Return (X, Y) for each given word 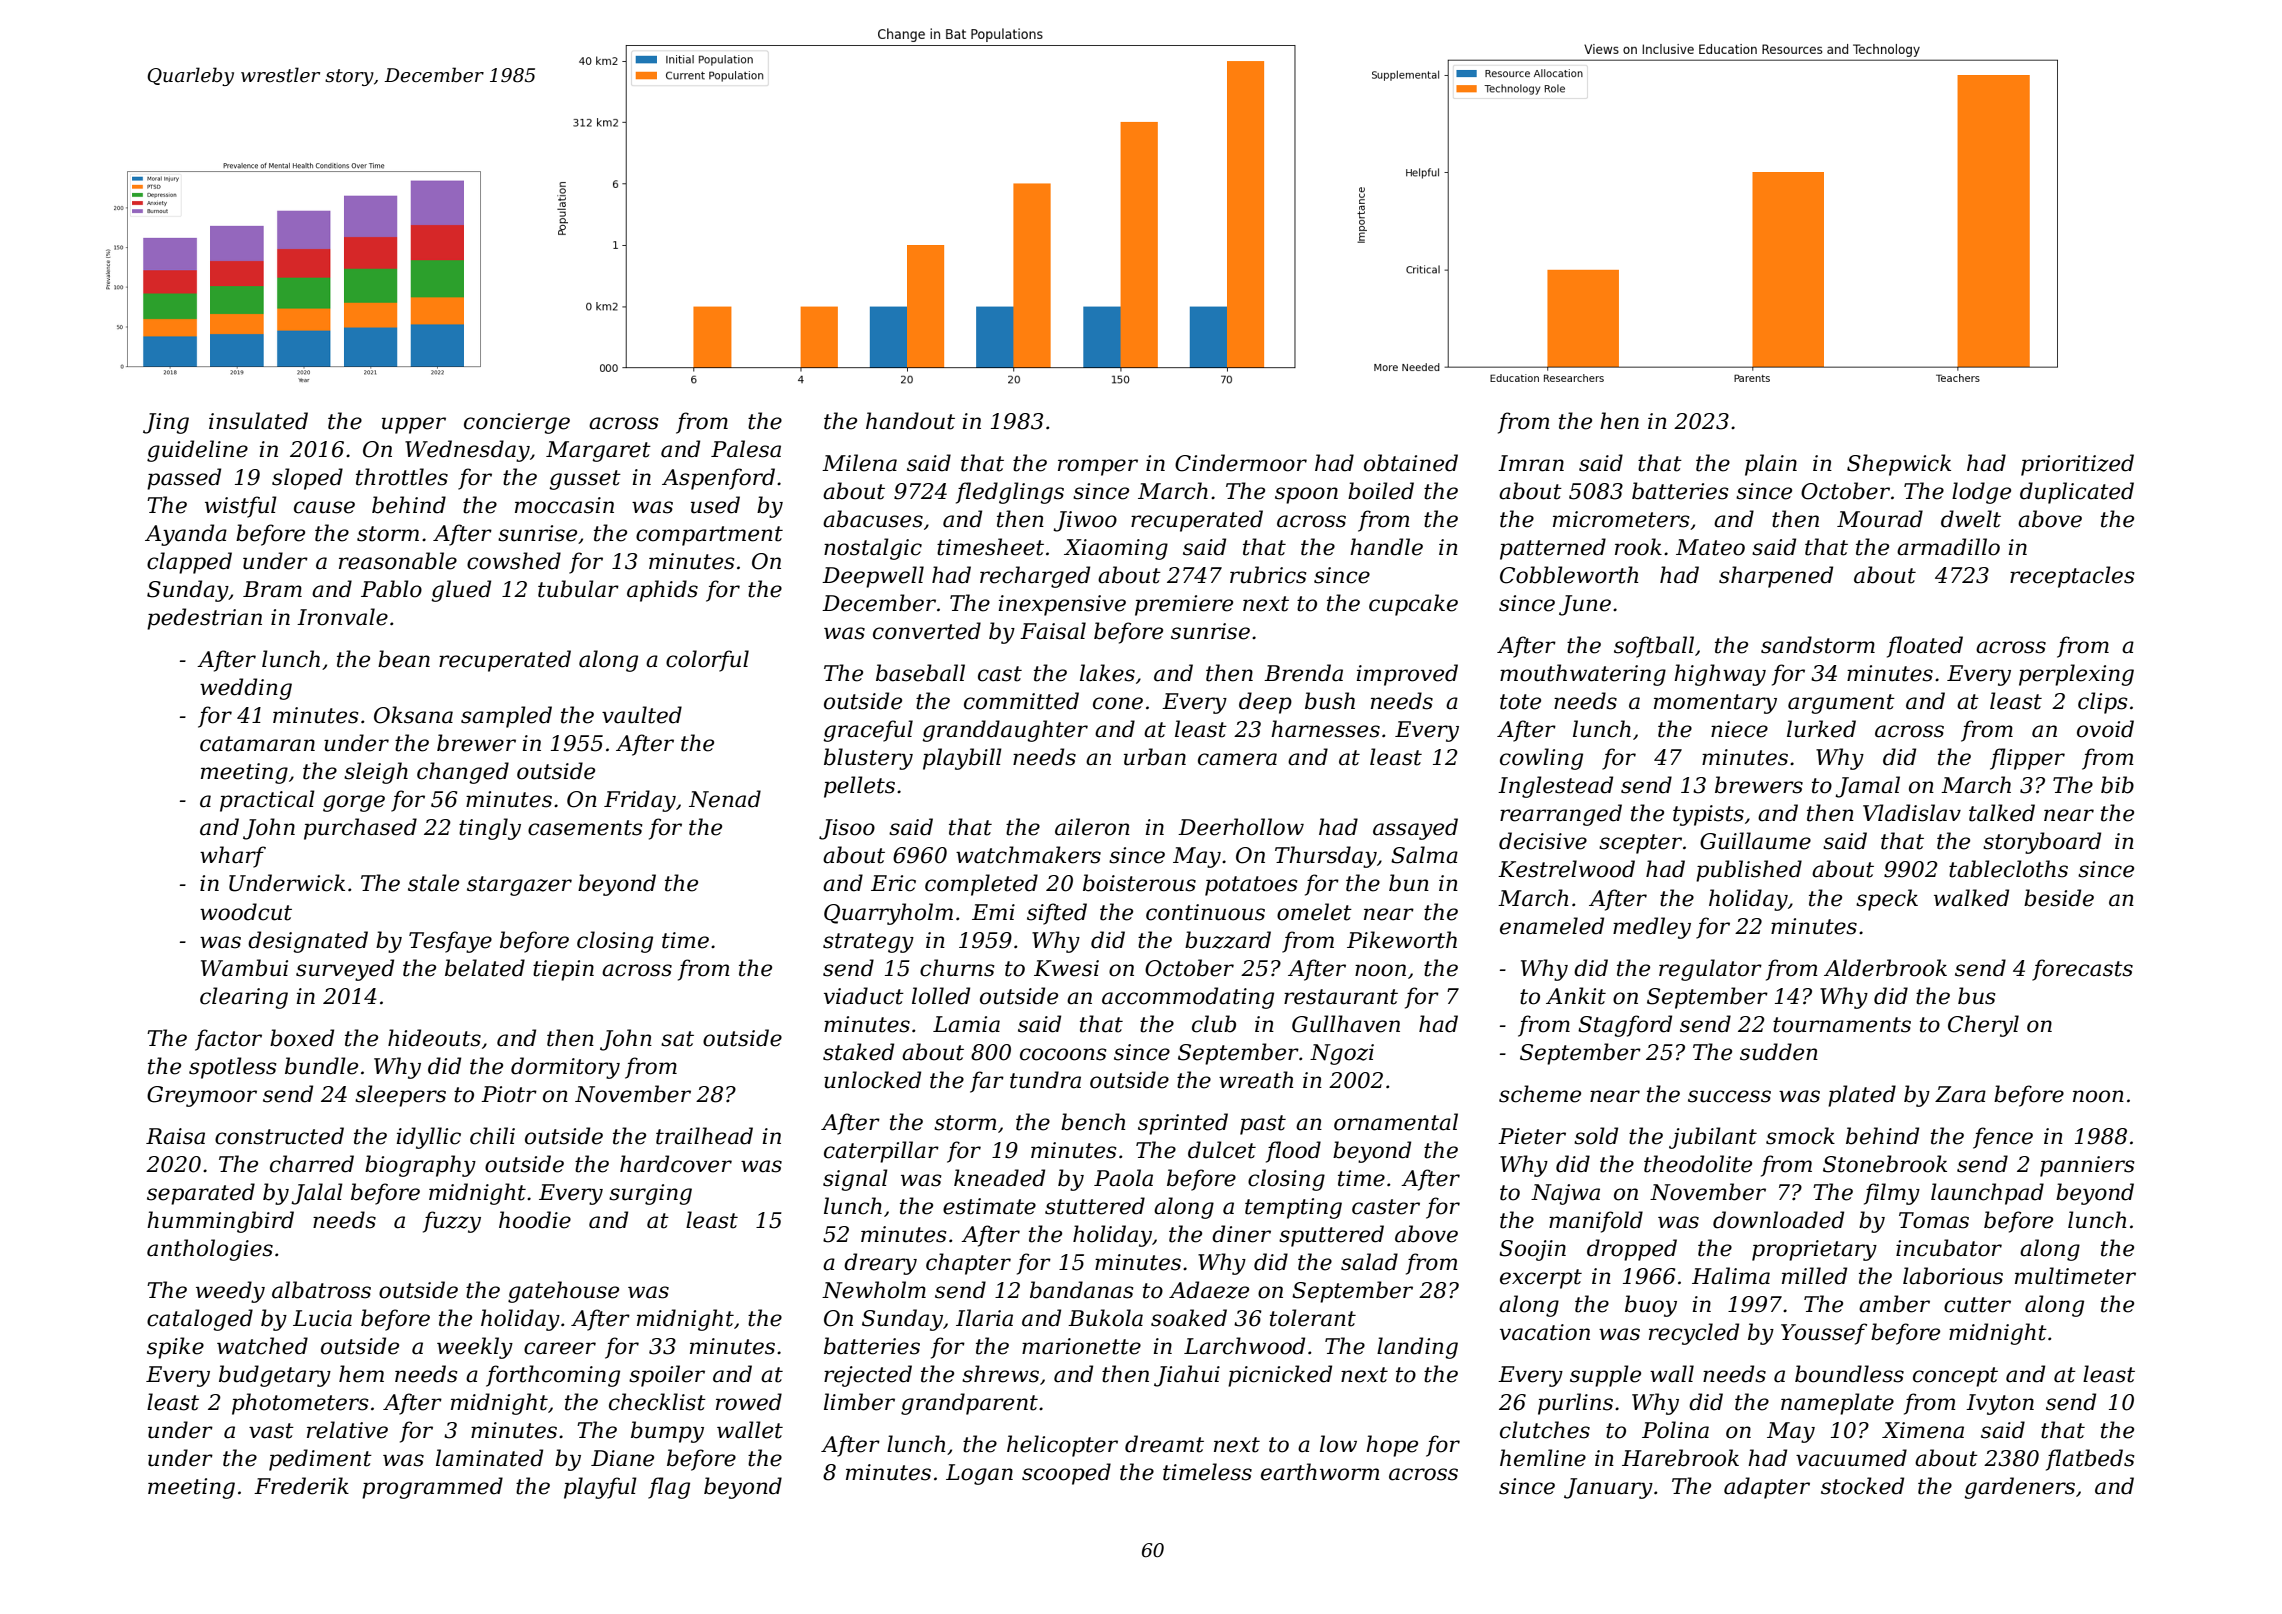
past (1263, 1125)
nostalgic (873, 549)
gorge (354, 803)
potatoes (1251, 886)
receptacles (2072, 577)
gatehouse (563, 1292)
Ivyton (2000, 1404)
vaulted (642, 715)
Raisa (175, 1136)
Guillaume (1755, 841)
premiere (1184, 605)
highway (1720, 675)
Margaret (598, 451)
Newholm (874, 1290)
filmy (1892, 1194)
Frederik (301, 1486)
